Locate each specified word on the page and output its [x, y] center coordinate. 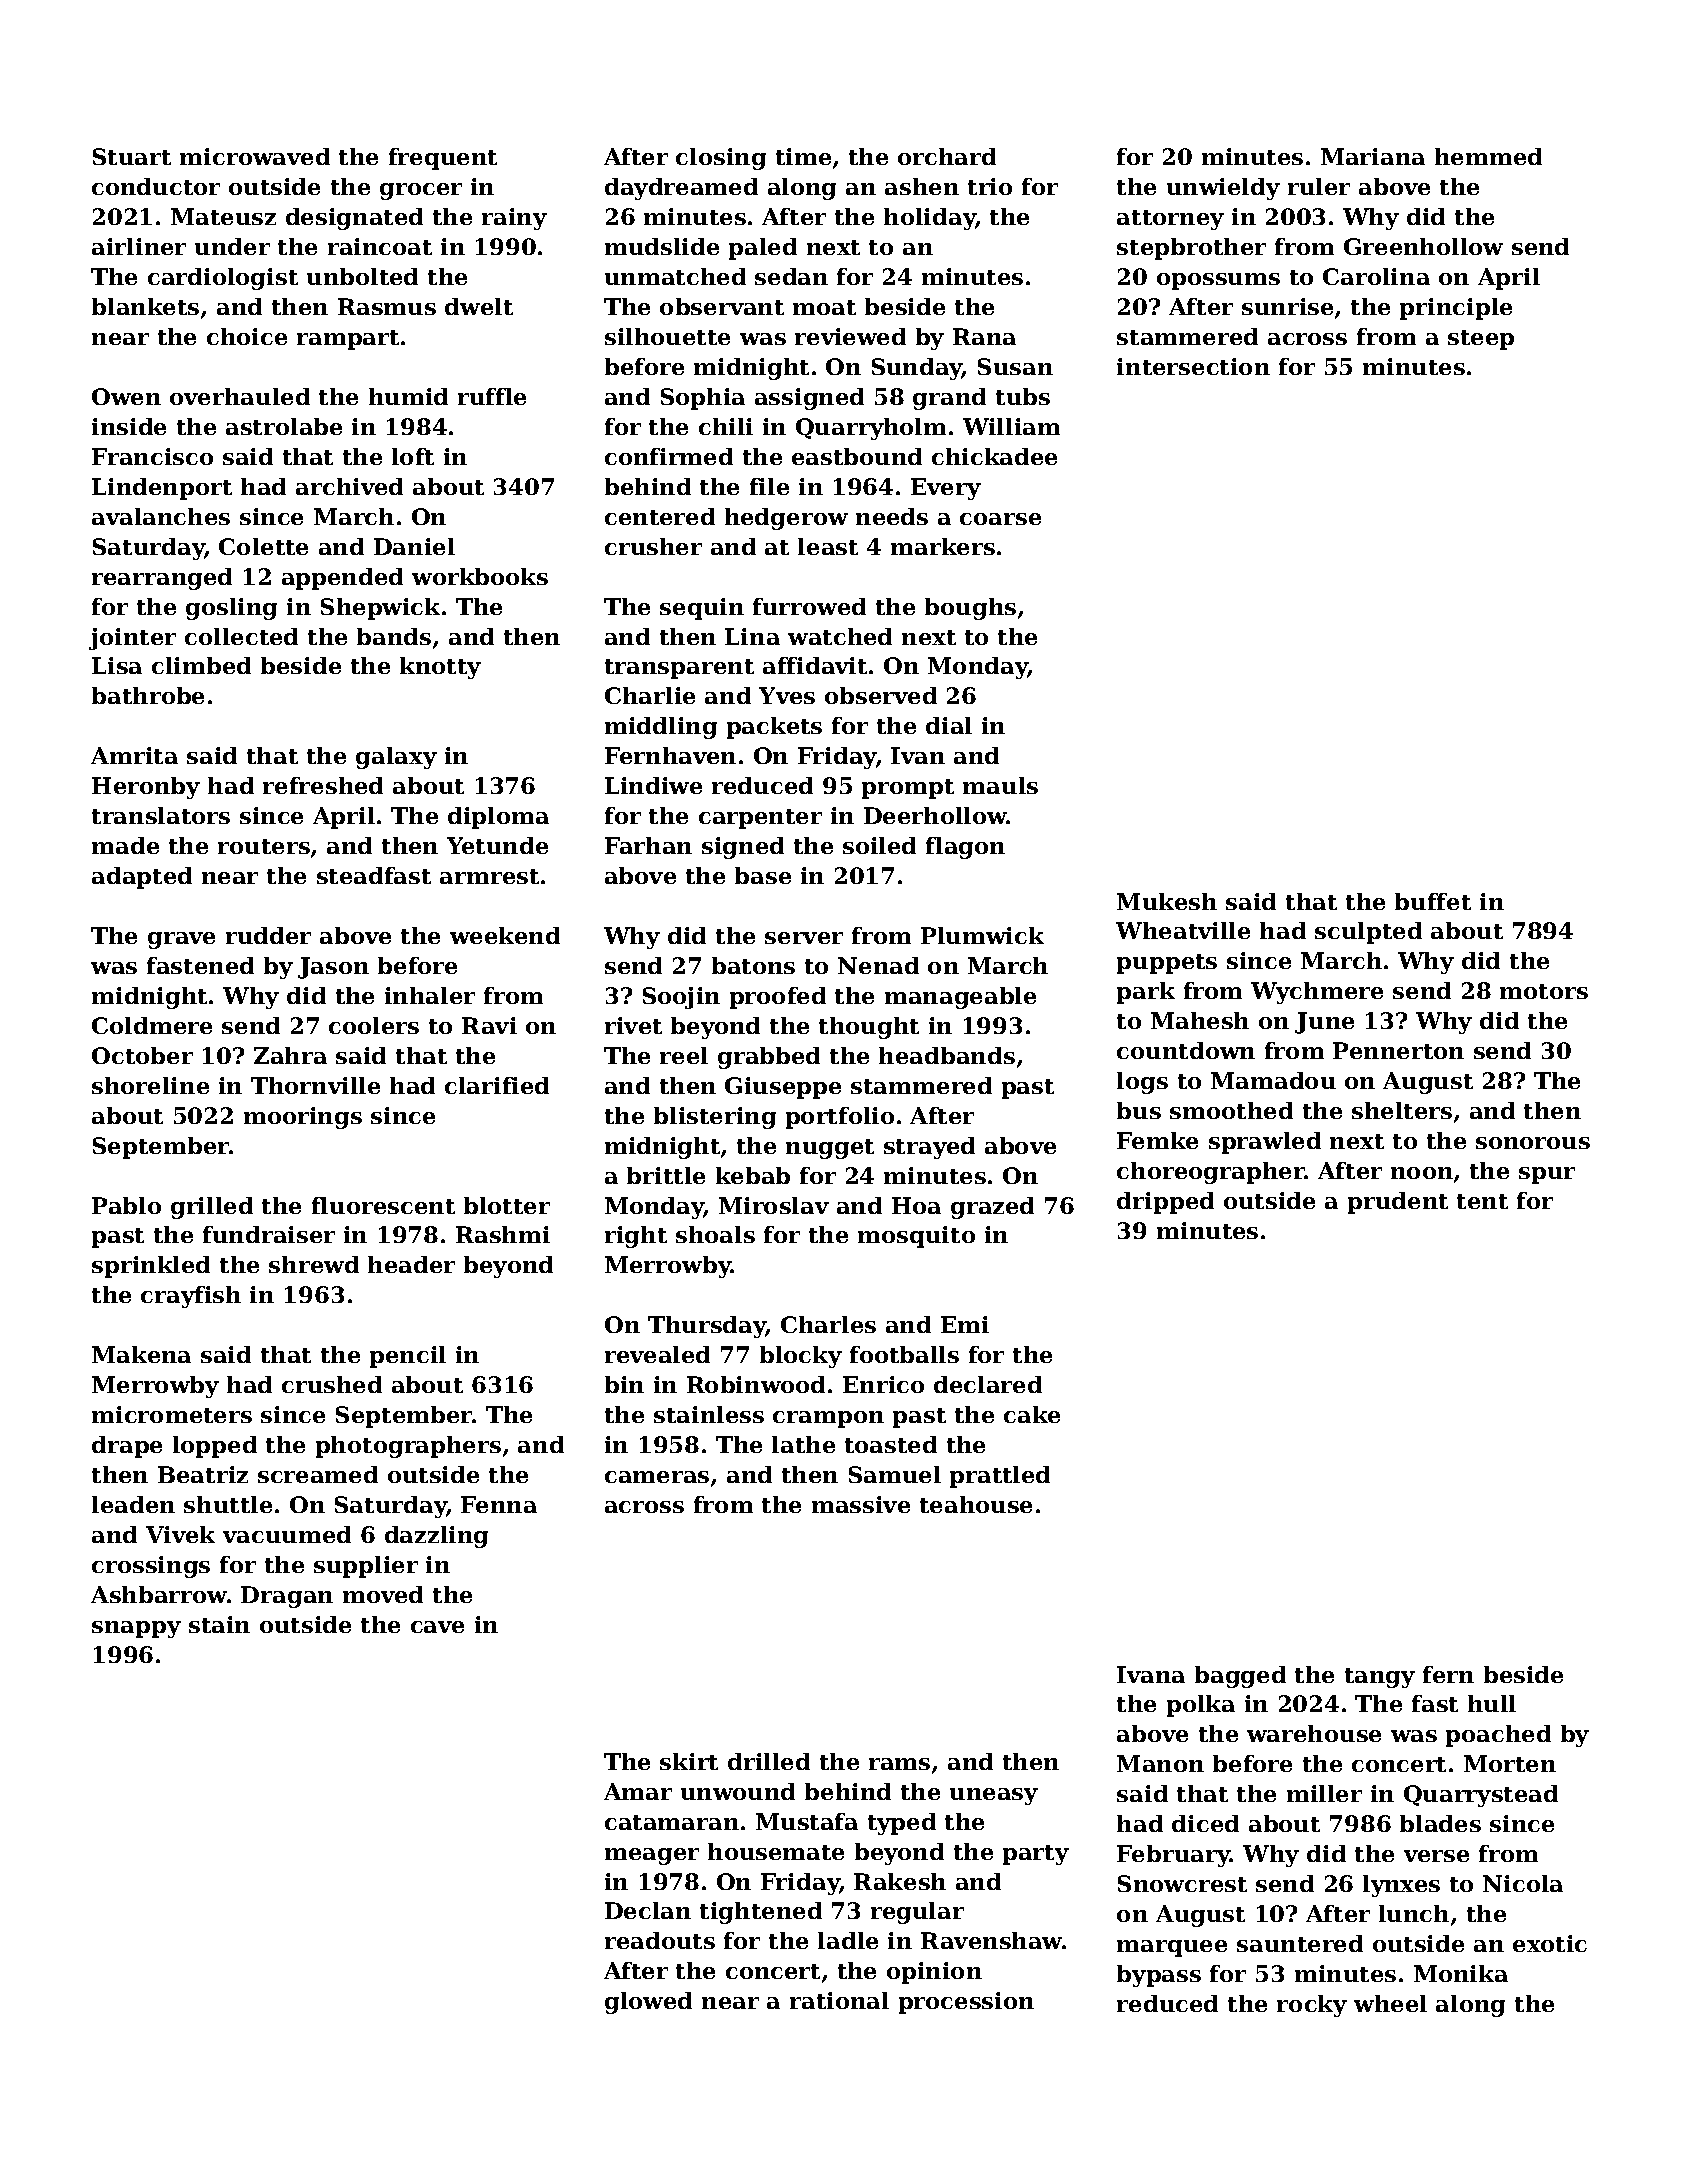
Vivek [180, 1534]
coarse [1000, 519]
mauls [1000, 785]
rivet [633, 1025]
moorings [303, 1118]
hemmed [1488, 156]
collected [241, 636]
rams [899, 1764]
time [803, 156]
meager [652, 1856]
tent [1482, 1201]
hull [1492, 1703]
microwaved [255, 156]
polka [1201, 1706]
